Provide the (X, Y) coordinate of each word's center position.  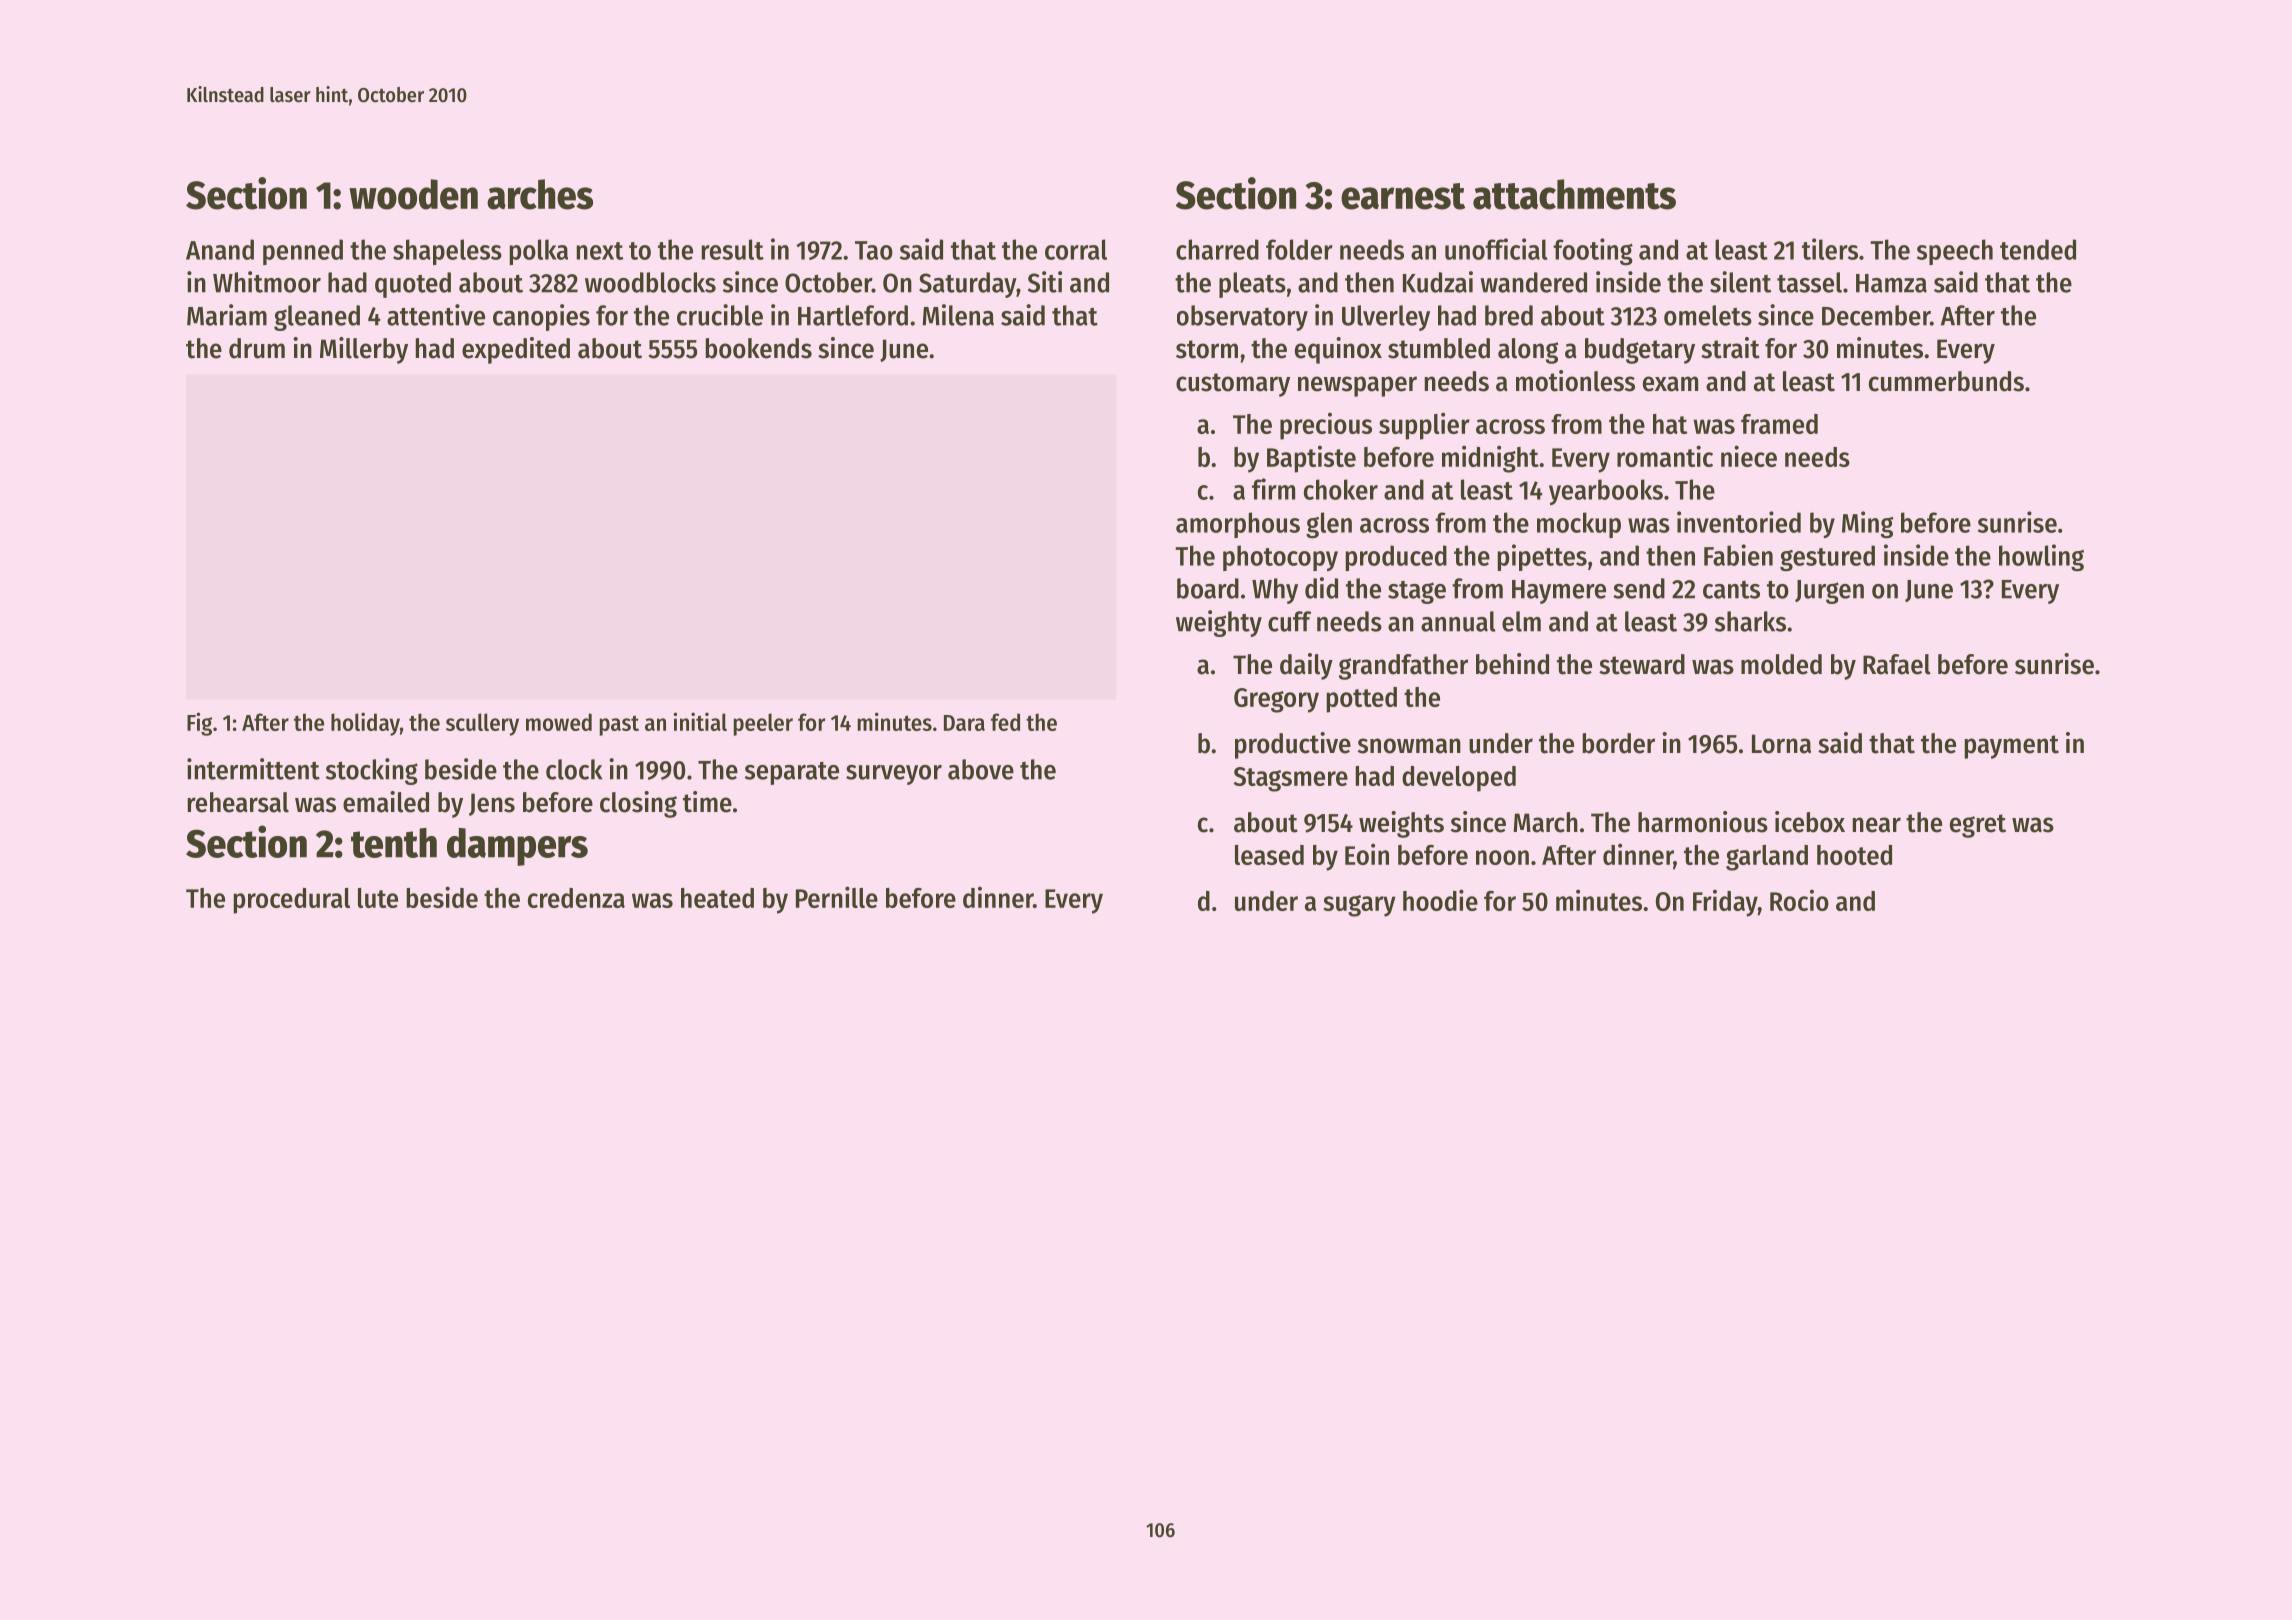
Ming (1867, 524)
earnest (1403, 196)
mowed (559, 722)
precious (1326, 426)
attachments (1574, 194)
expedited (516, 350)
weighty (1219, 623)
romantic (1665, 456)
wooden (413, 194)
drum (257, 348)
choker (1341, 489)
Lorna (1781, 744)
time (707, 802)
